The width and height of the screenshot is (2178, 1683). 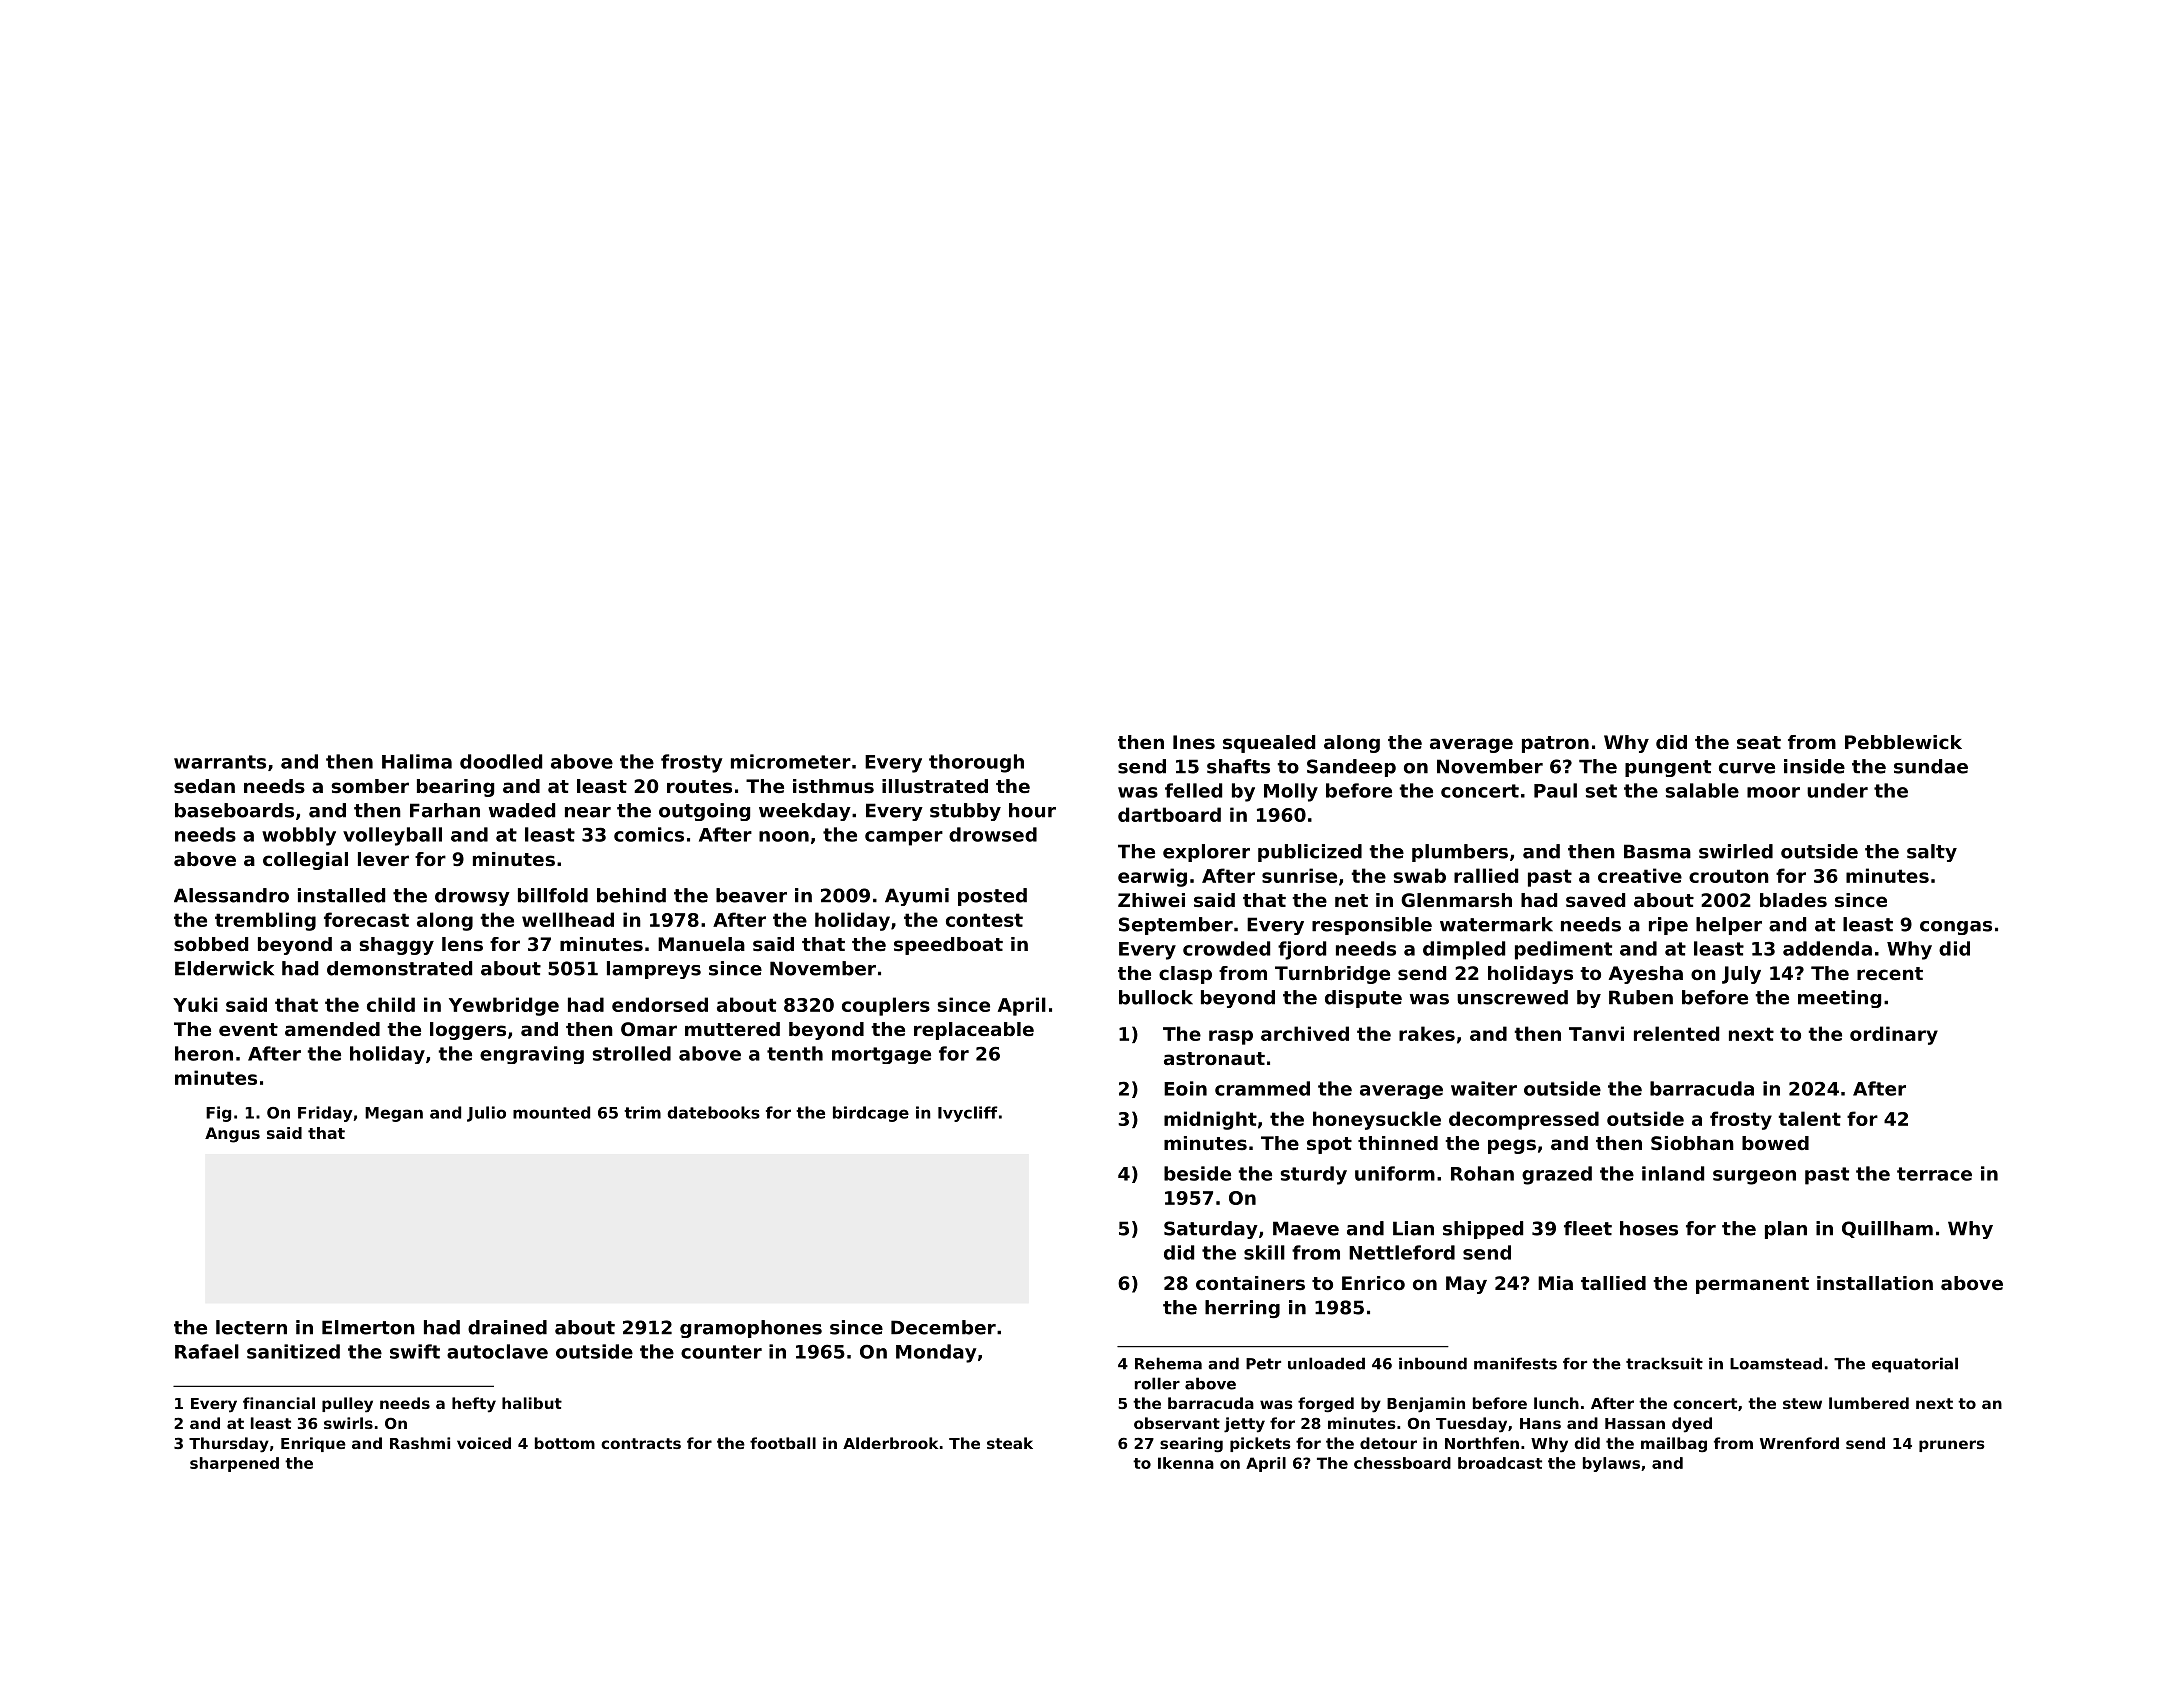 What do you see at coordinates (1814, 766) in the screenshot?
I see `inside` at bounding box center [1814, 766].
